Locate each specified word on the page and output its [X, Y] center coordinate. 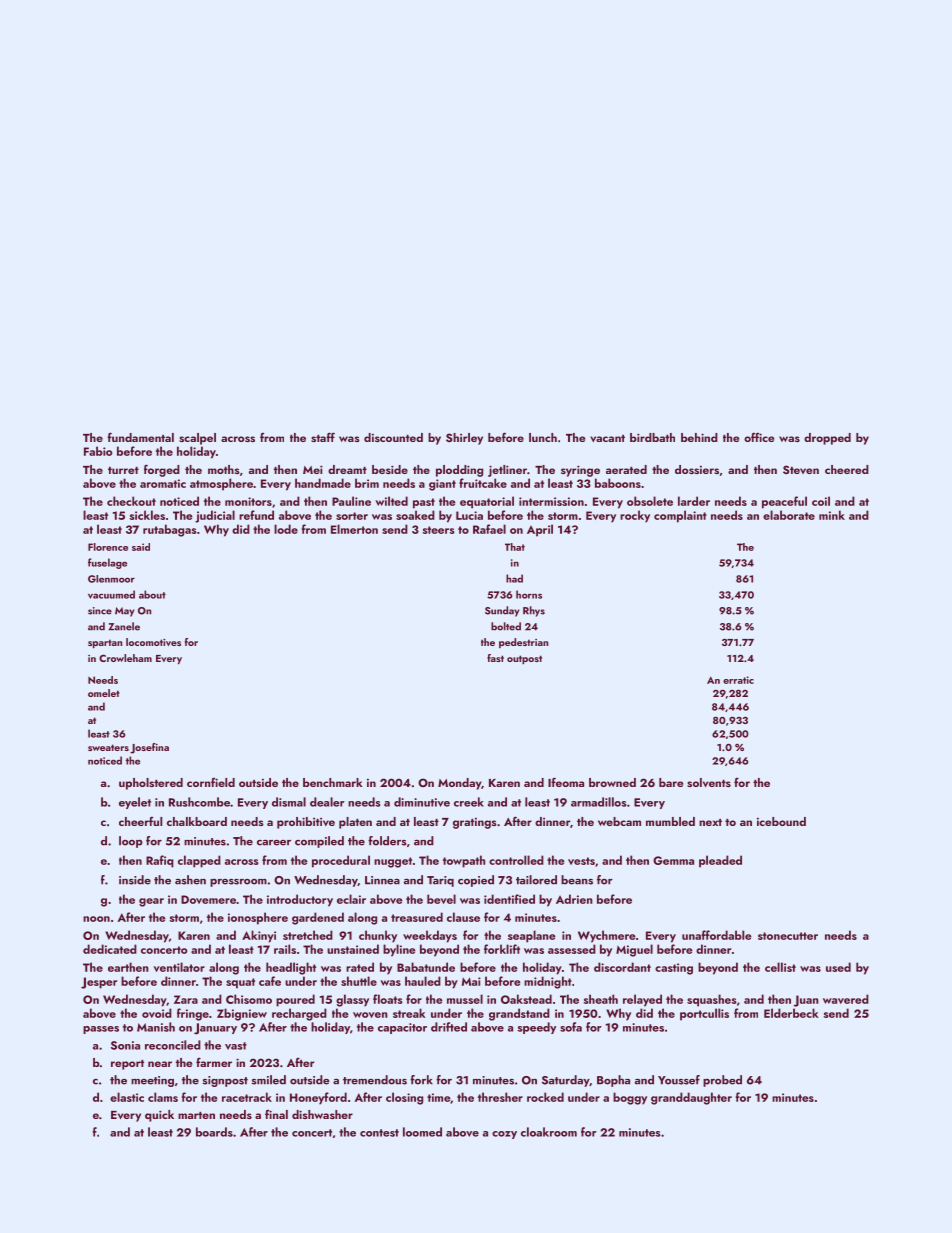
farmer [214, 1062]
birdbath [652, 437]
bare [671, 782]
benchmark [333, 782]
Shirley [464, 439]
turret [123, 470]
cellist [780, 967]
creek [469, 802]
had [514, 578]
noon [96, 919]
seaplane [532, 936]
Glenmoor [111, 579]
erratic [738, 680]
